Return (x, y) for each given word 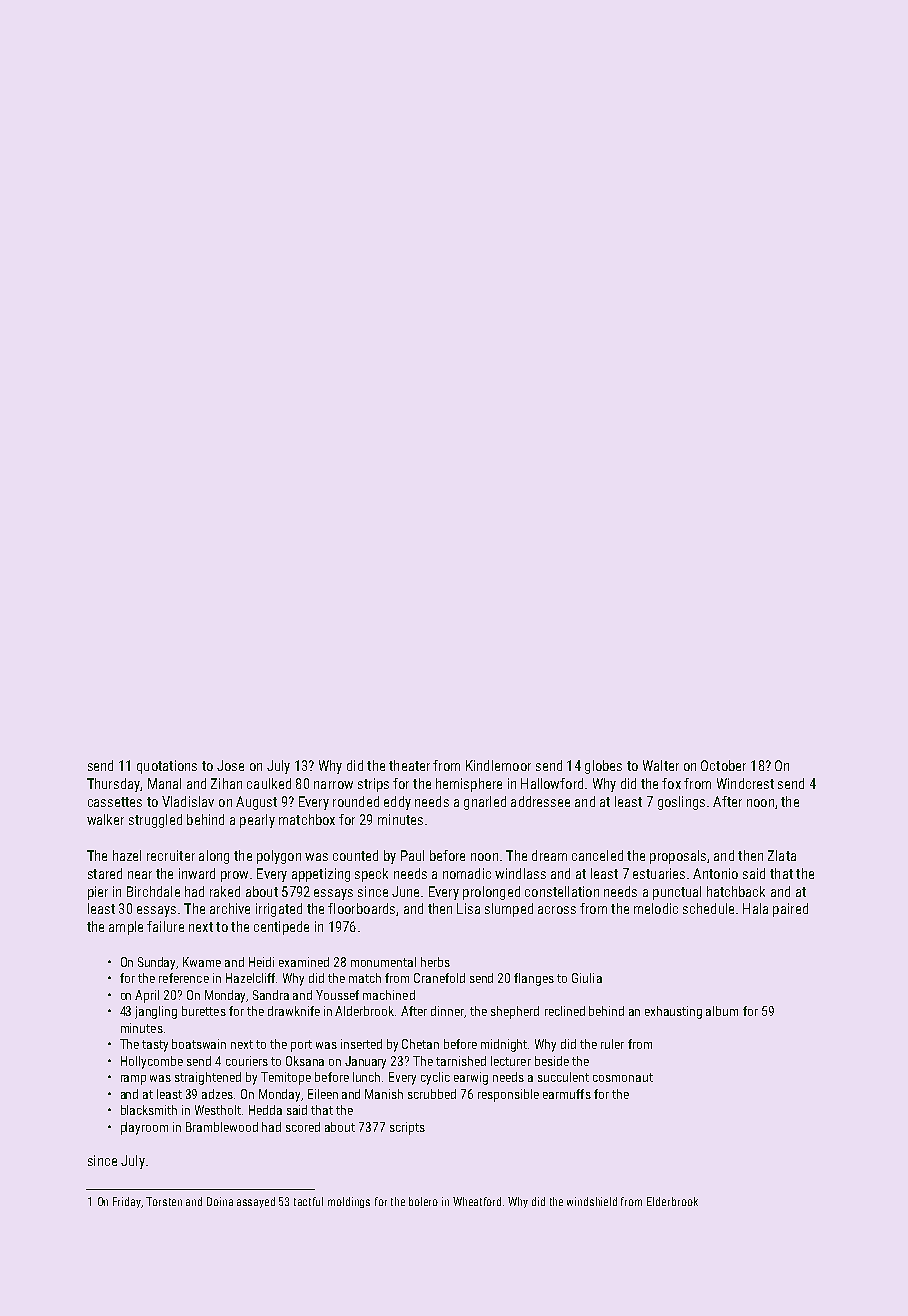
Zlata (782, 855)
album (722, 1011)
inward (197, 873)
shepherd (515, 1012)
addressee (540, 801)
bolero (423, 1201)
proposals (678, 857)
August (256, 803)
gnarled (485, 803)
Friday (127, 1202)
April (147, 996)
